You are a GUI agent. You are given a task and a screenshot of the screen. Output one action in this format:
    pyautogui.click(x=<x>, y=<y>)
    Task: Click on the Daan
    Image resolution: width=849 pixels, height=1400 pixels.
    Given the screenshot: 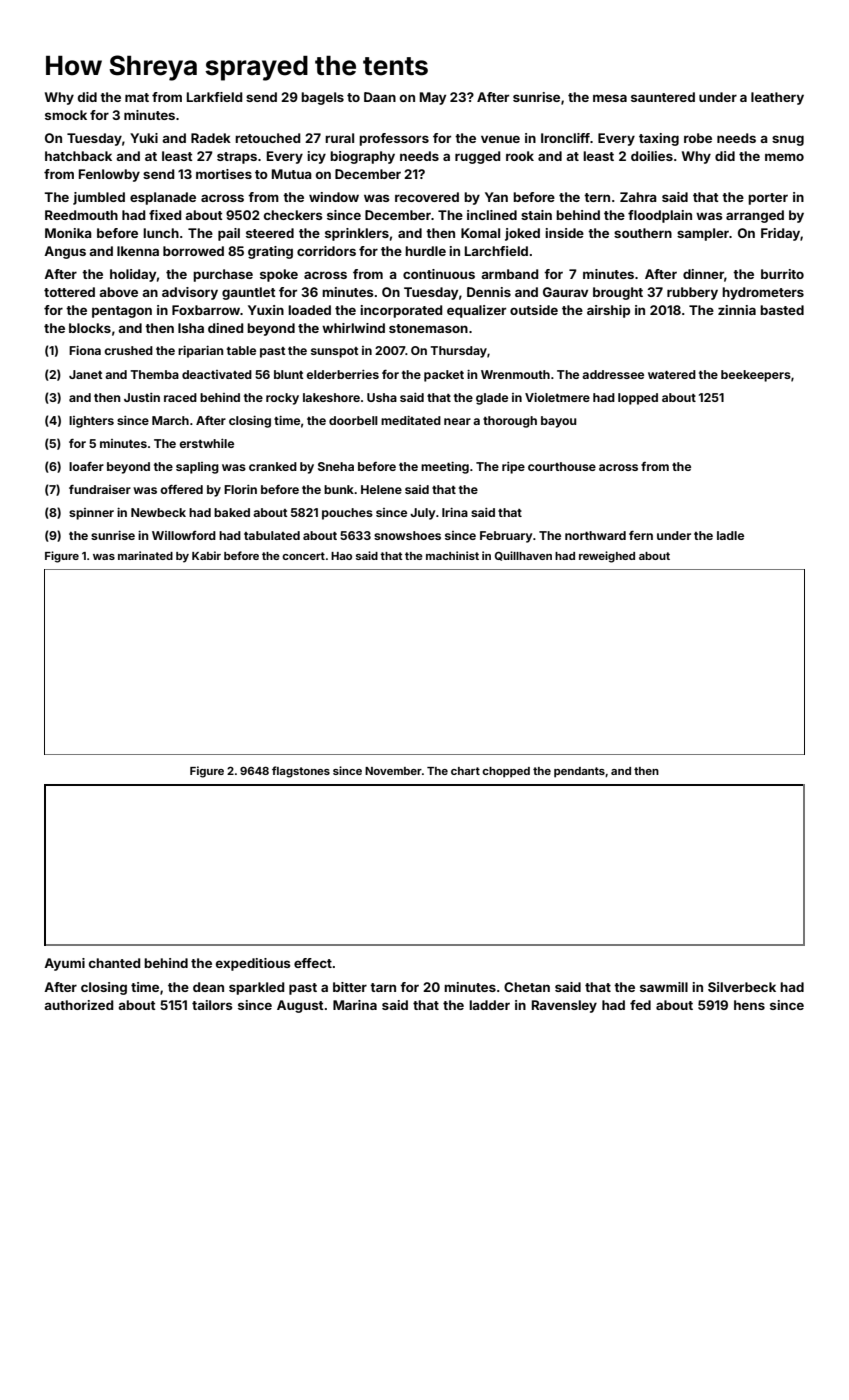 What is the action you would take?
    pyautogui.click(x=380, y=97)
